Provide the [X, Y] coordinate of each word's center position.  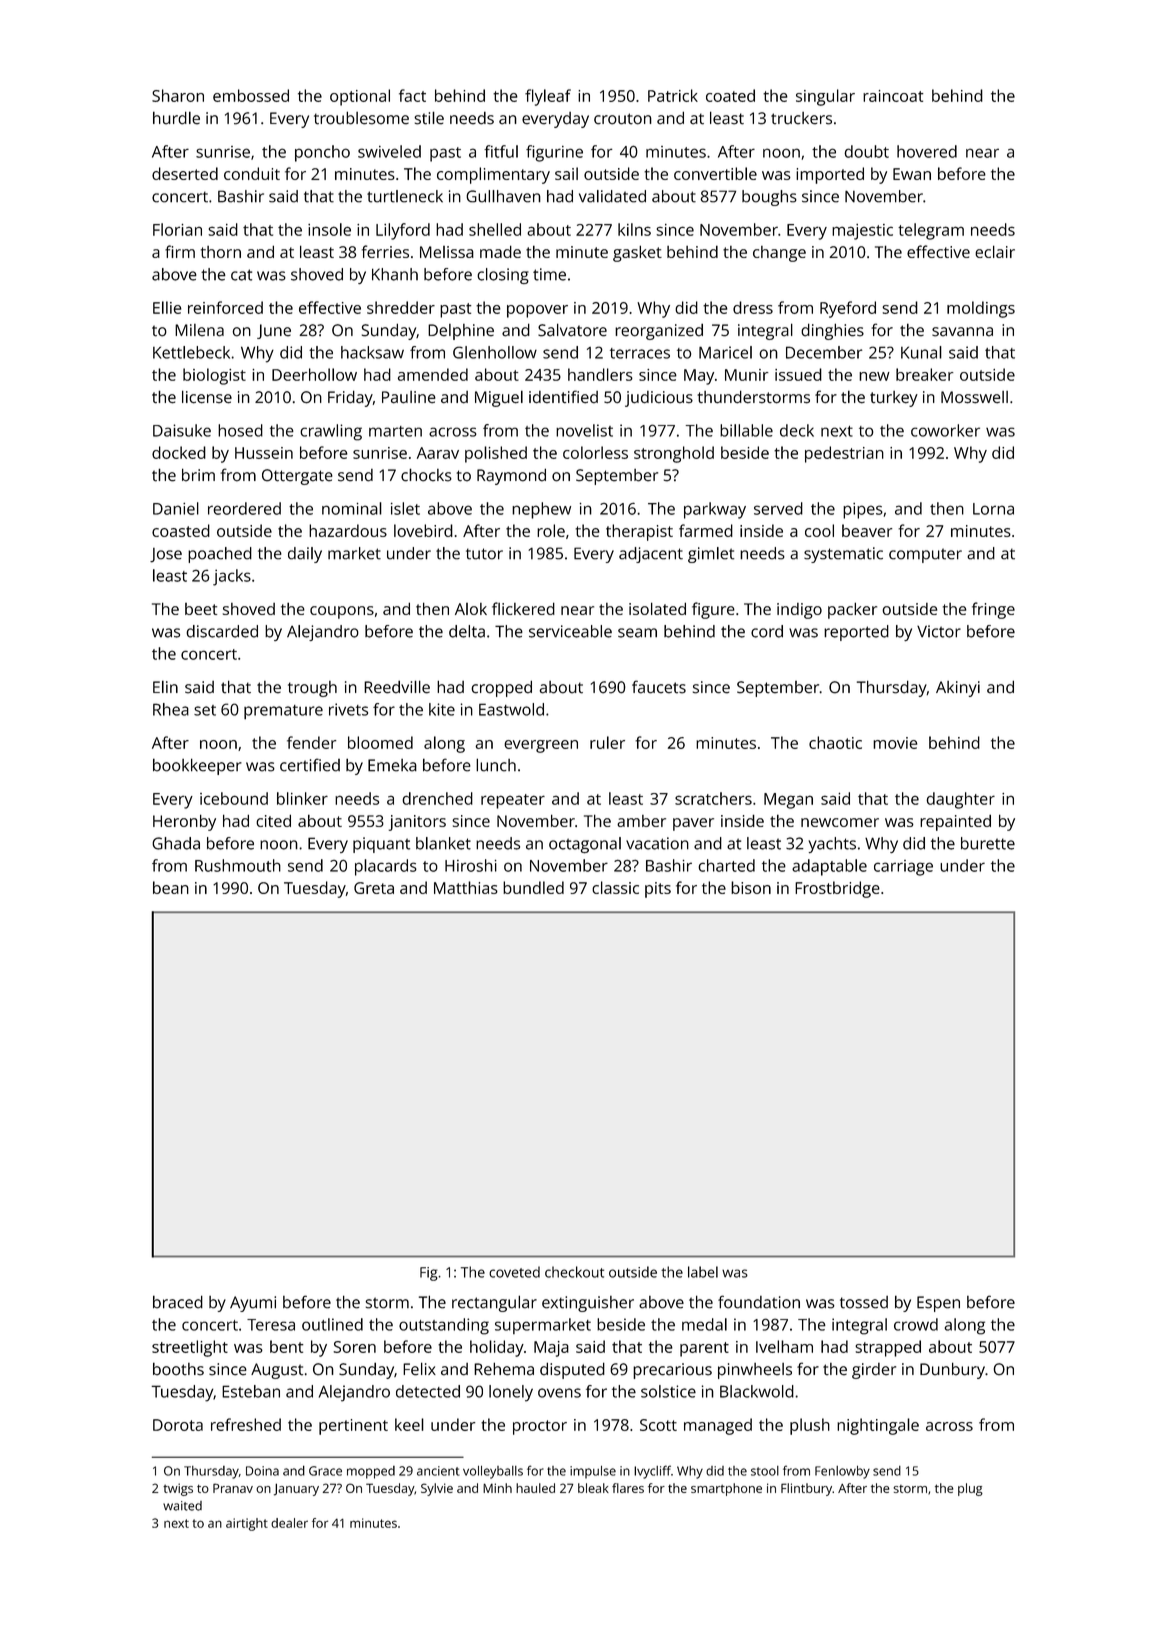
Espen [938, 1304]
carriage [903, 868]
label [703, 1272]
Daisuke [182, 430]
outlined [332, 1324]
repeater [513, 801]
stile [429, 118]
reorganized [659, 331]
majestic [862, 232]
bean [171, 887]
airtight [247, 1524]
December [824, 352]
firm [180, 251]
